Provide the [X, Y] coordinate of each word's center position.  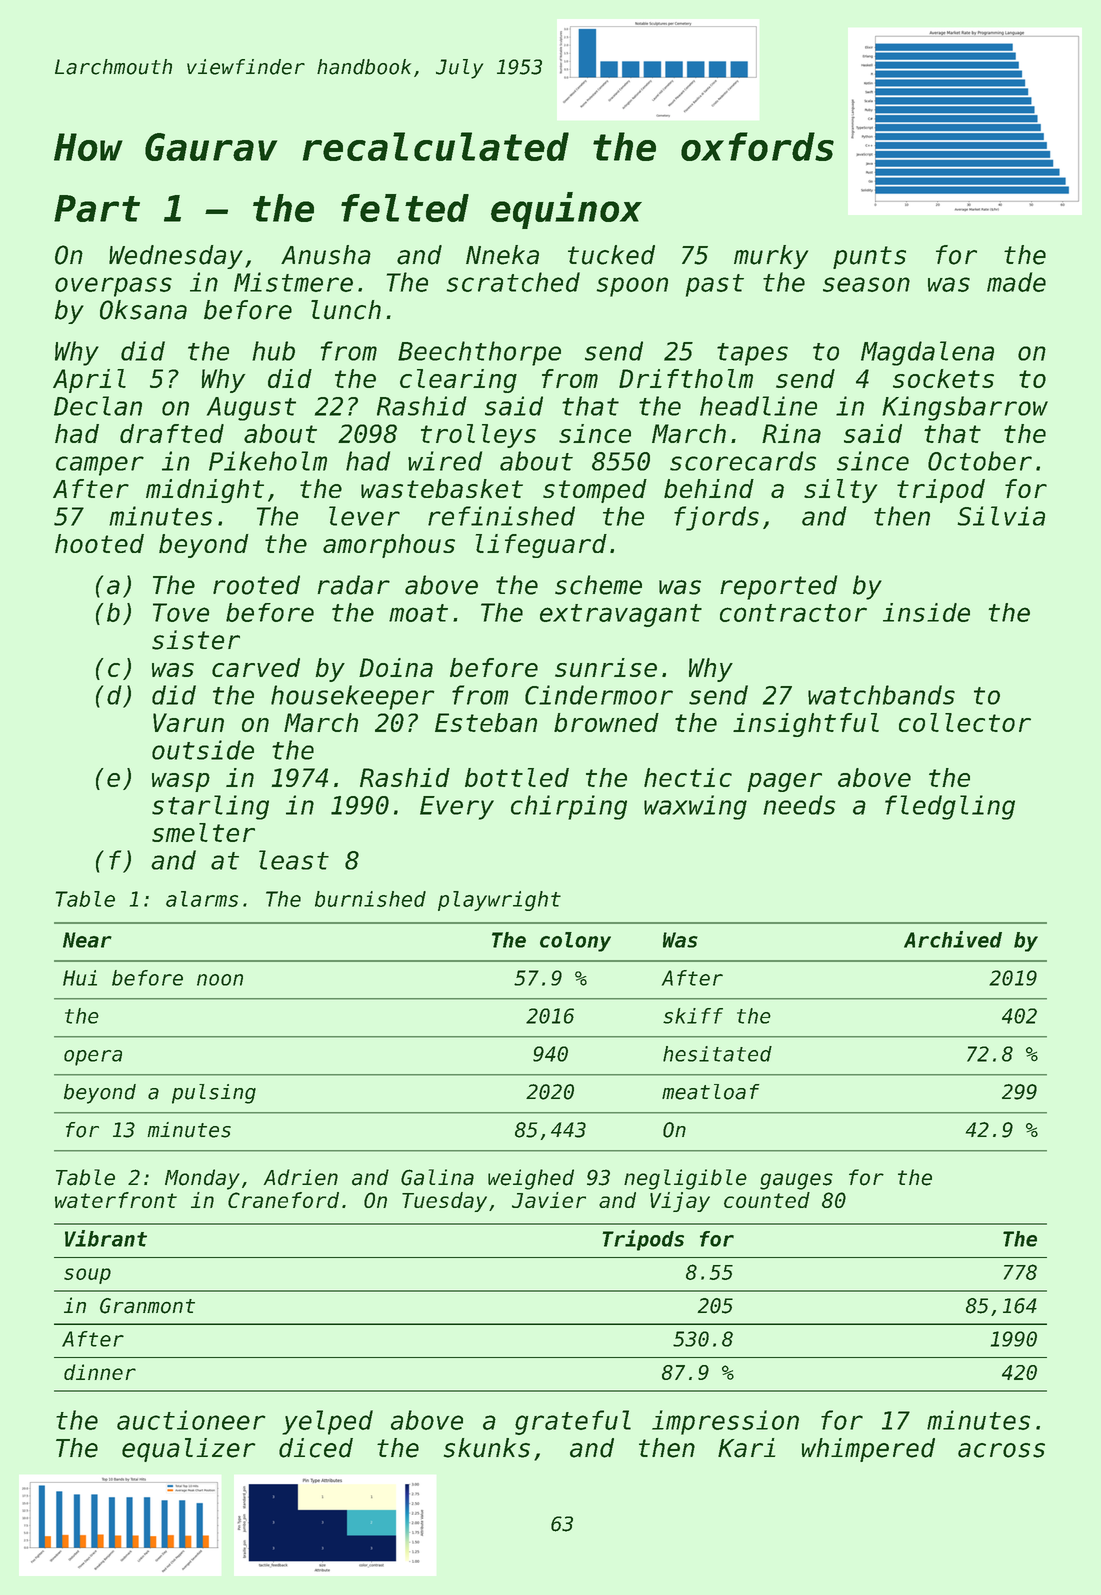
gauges [796, 1181]
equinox [566, 210]
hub [273, 351]
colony [575, 942]
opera [93, 1058]
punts [869, 257]
